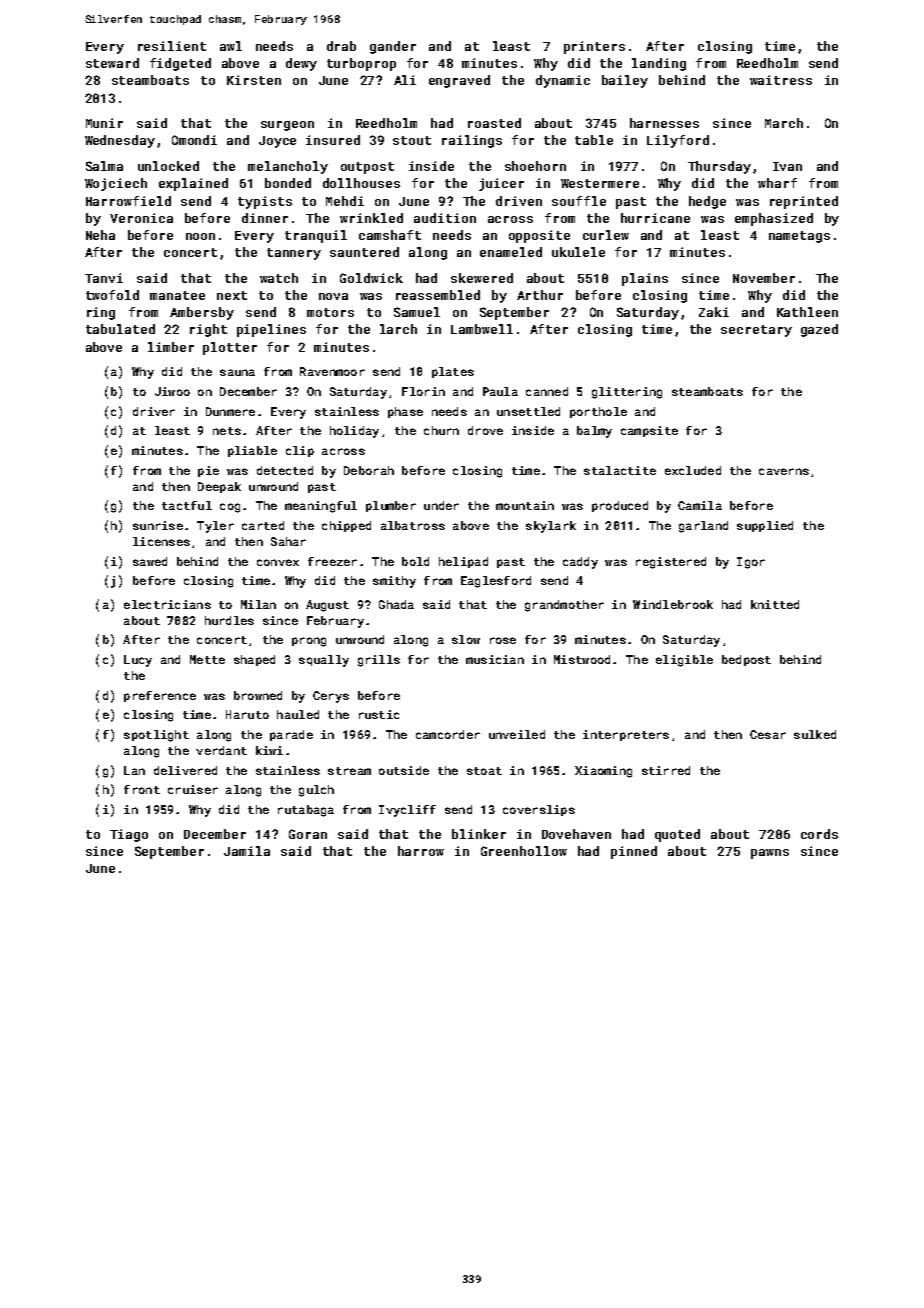  Describe the element at coordinates (112, 295) in the image. I see `twofold` at that location.
